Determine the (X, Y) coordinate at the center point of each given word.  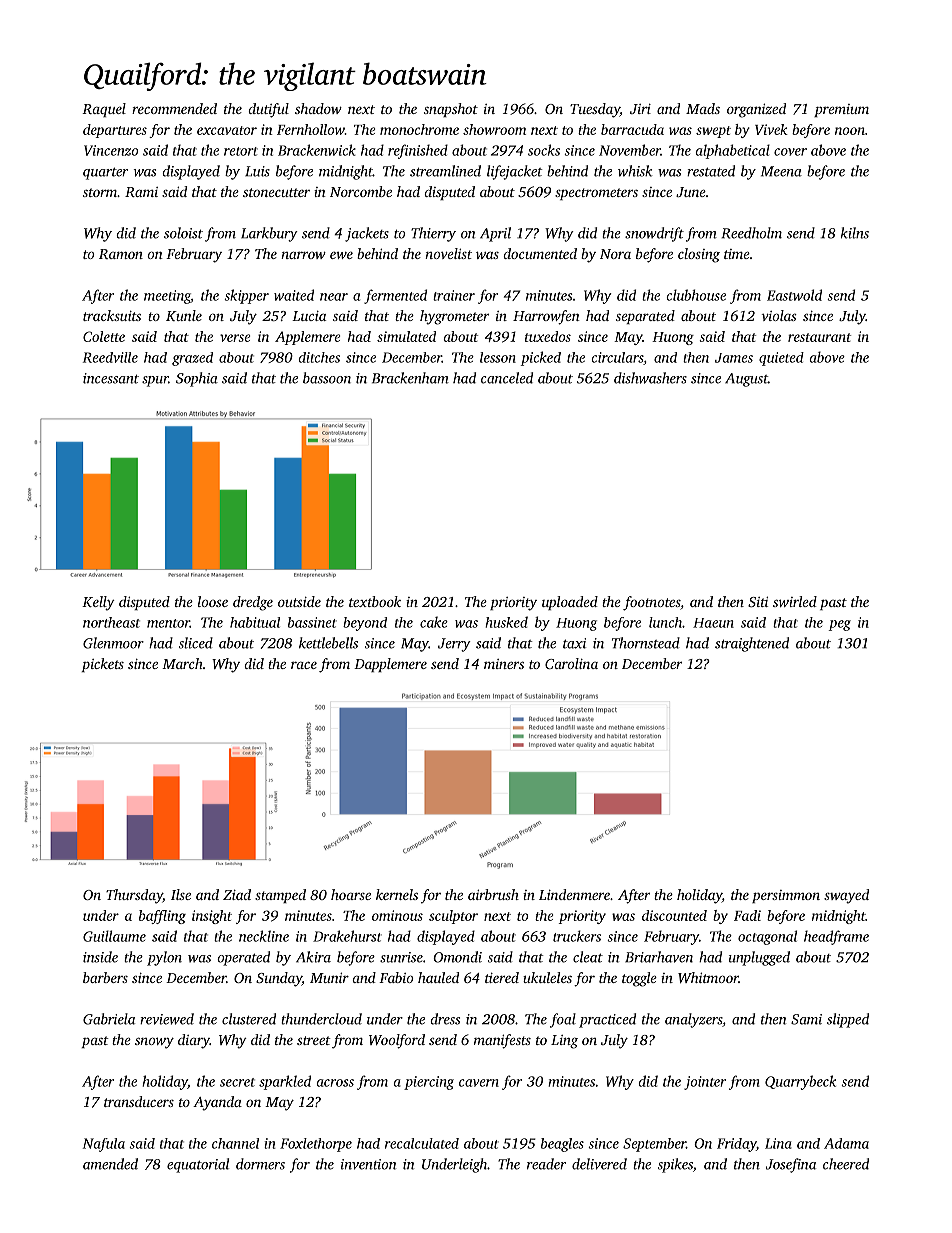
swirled (795, 601)
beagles (562, 1145)
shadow (318, 108)
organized (756, 110)
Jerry (454, 645)
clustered (249, 1019)
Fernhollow (311, 129)
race (304, 665)
